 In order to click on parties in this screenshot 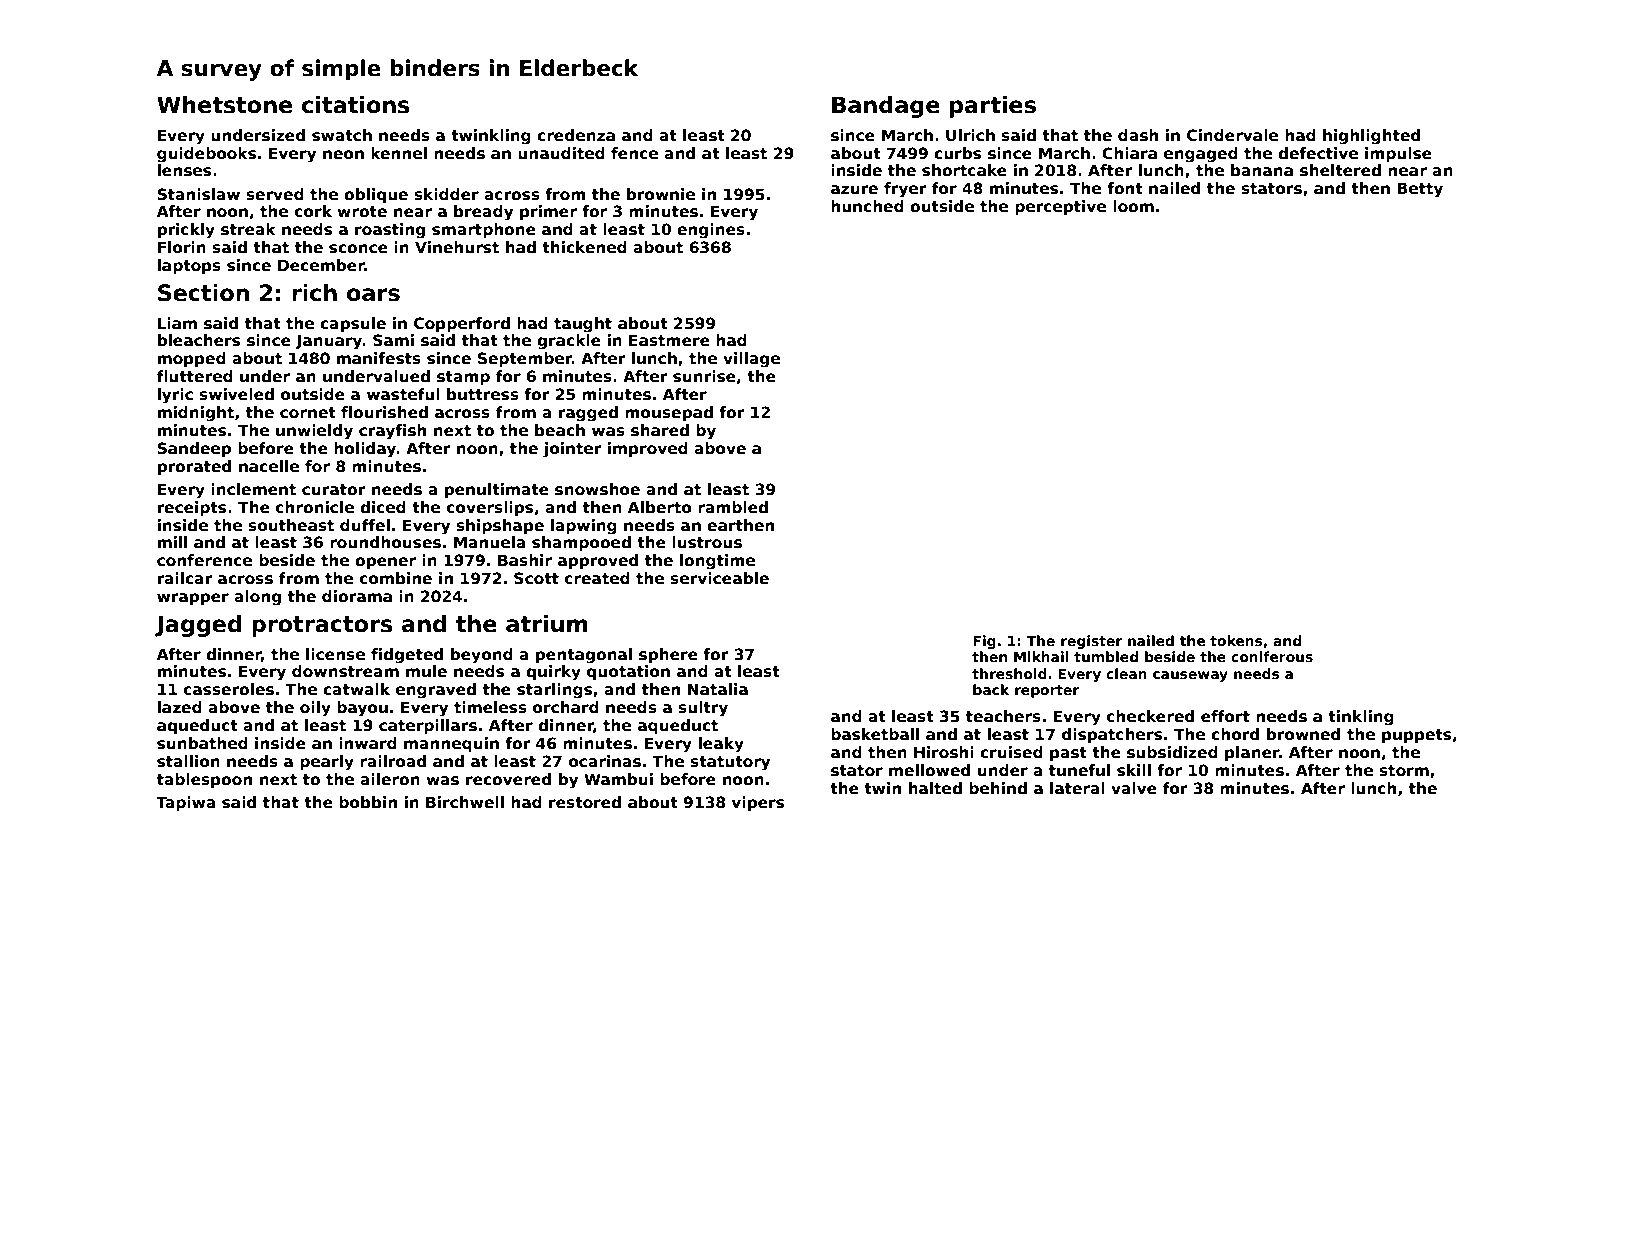, I will do `click(993, 107)`.
